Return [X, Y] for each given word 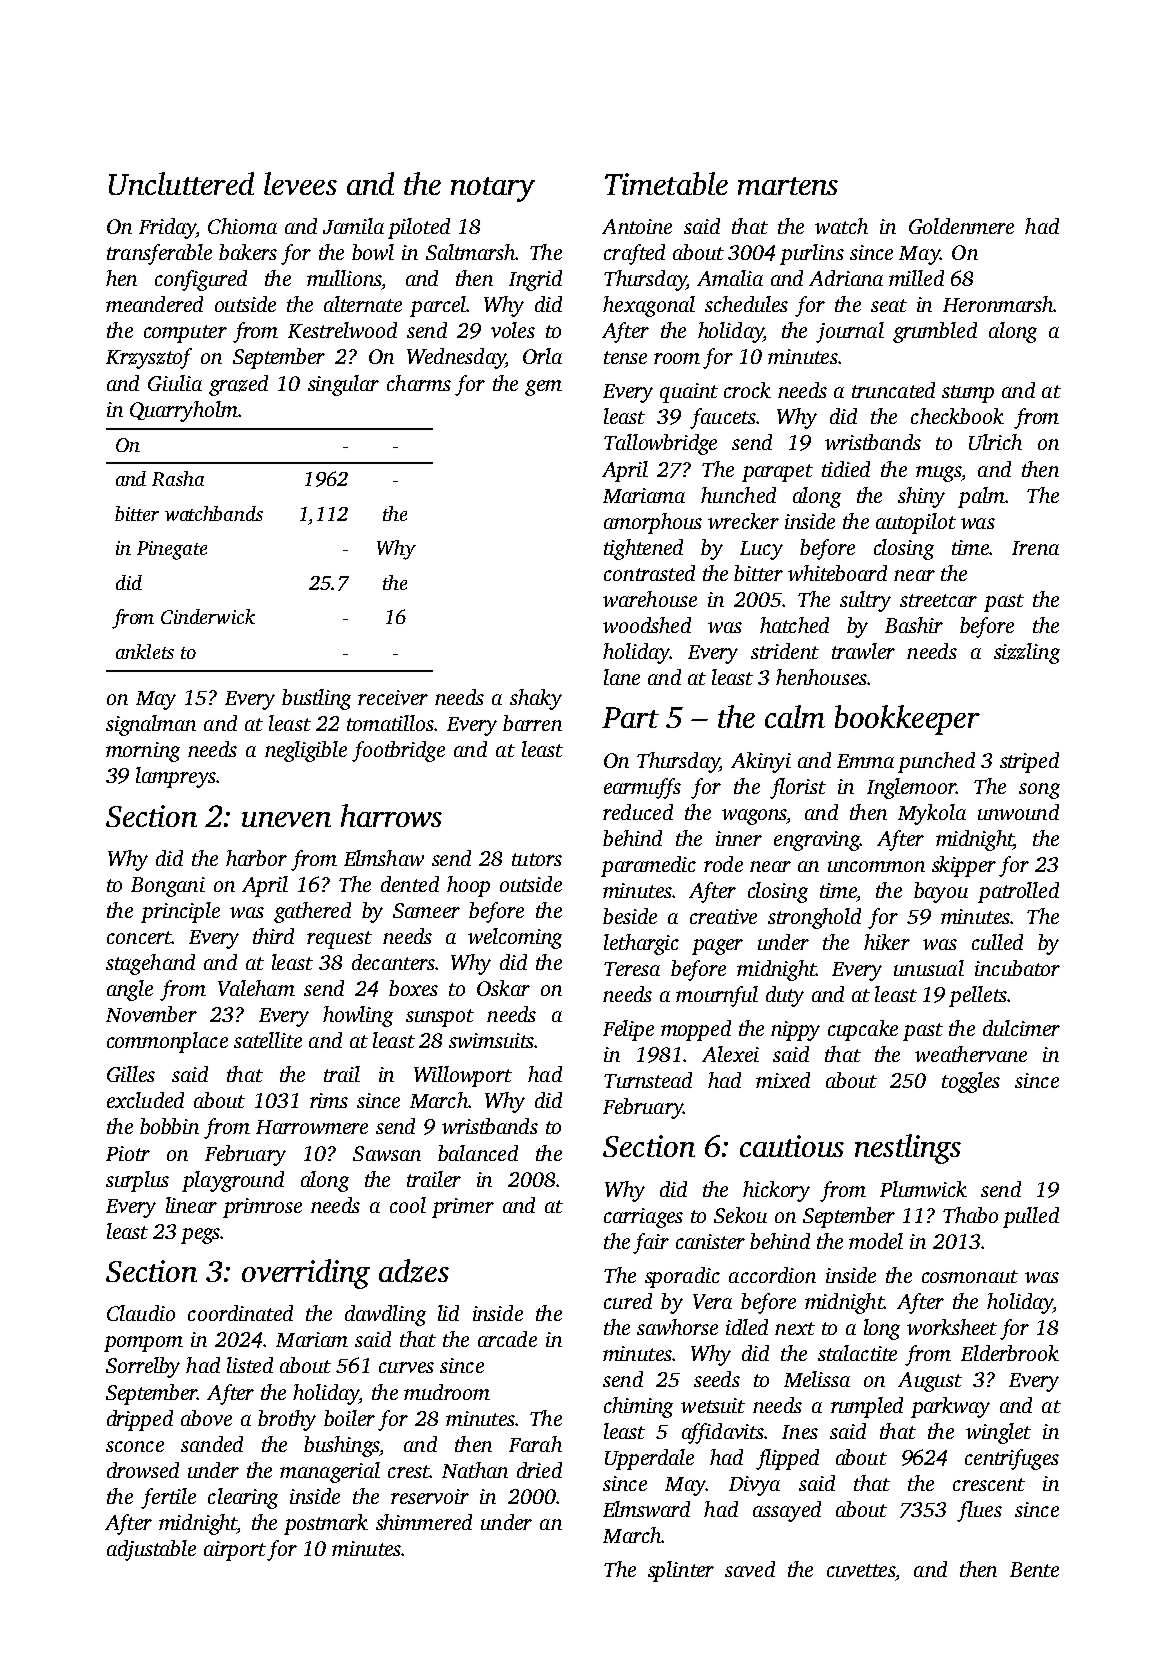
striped [1029, 762]
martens [788, 186]
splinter [681, 1571]
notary [493, 189]
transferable [159, 254]
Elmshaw [384, 858]
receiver [393, 697]
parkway [950, 1407]
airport [235, 1551]
